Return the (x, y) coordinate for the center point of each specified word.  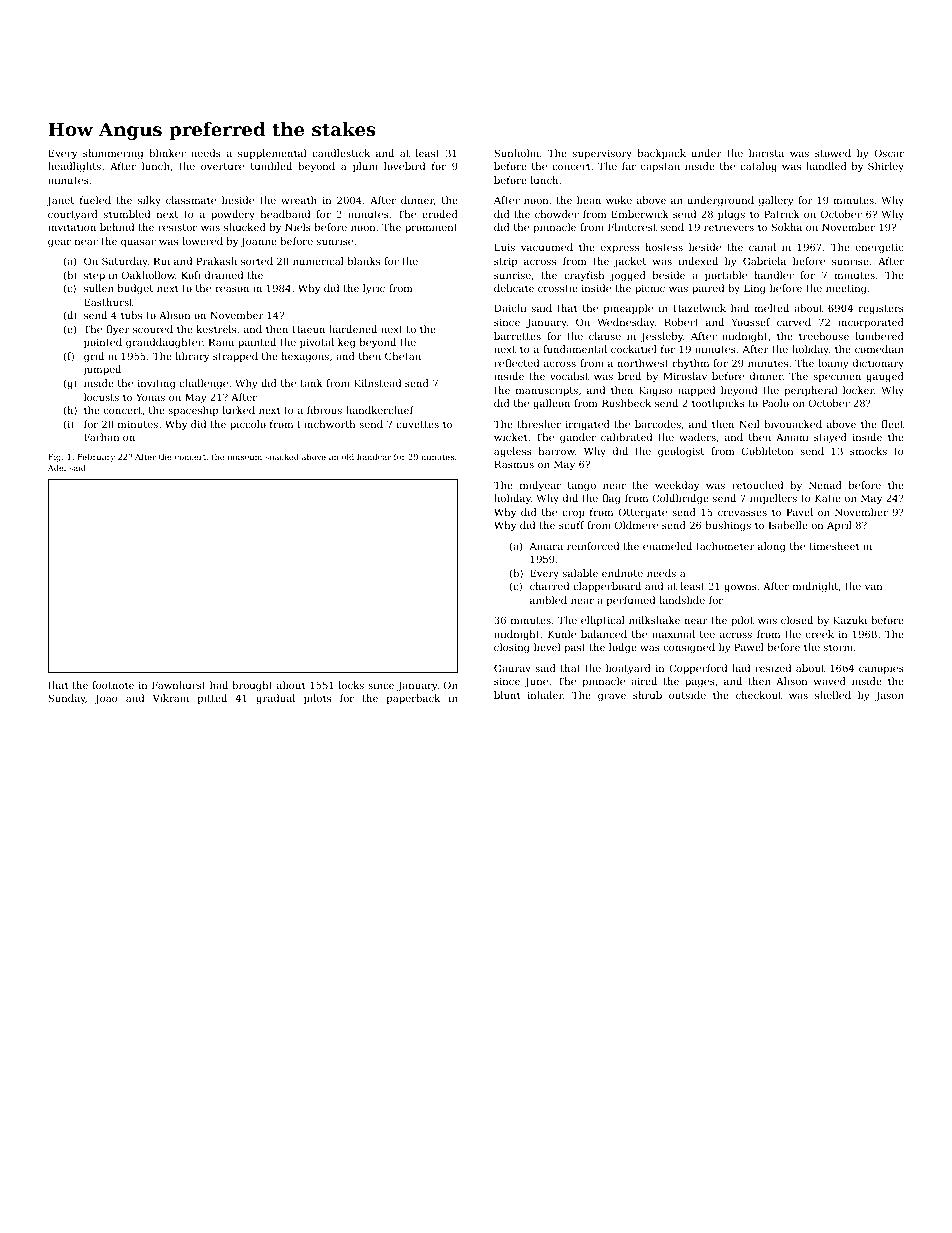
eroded (440, 214)
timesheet (835, 546)
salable (580, 573)
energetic (880, 248)
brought (252, 686)
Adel (57, 468)
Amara (546, 546)
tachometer (725, 546)
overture (222, 166)
